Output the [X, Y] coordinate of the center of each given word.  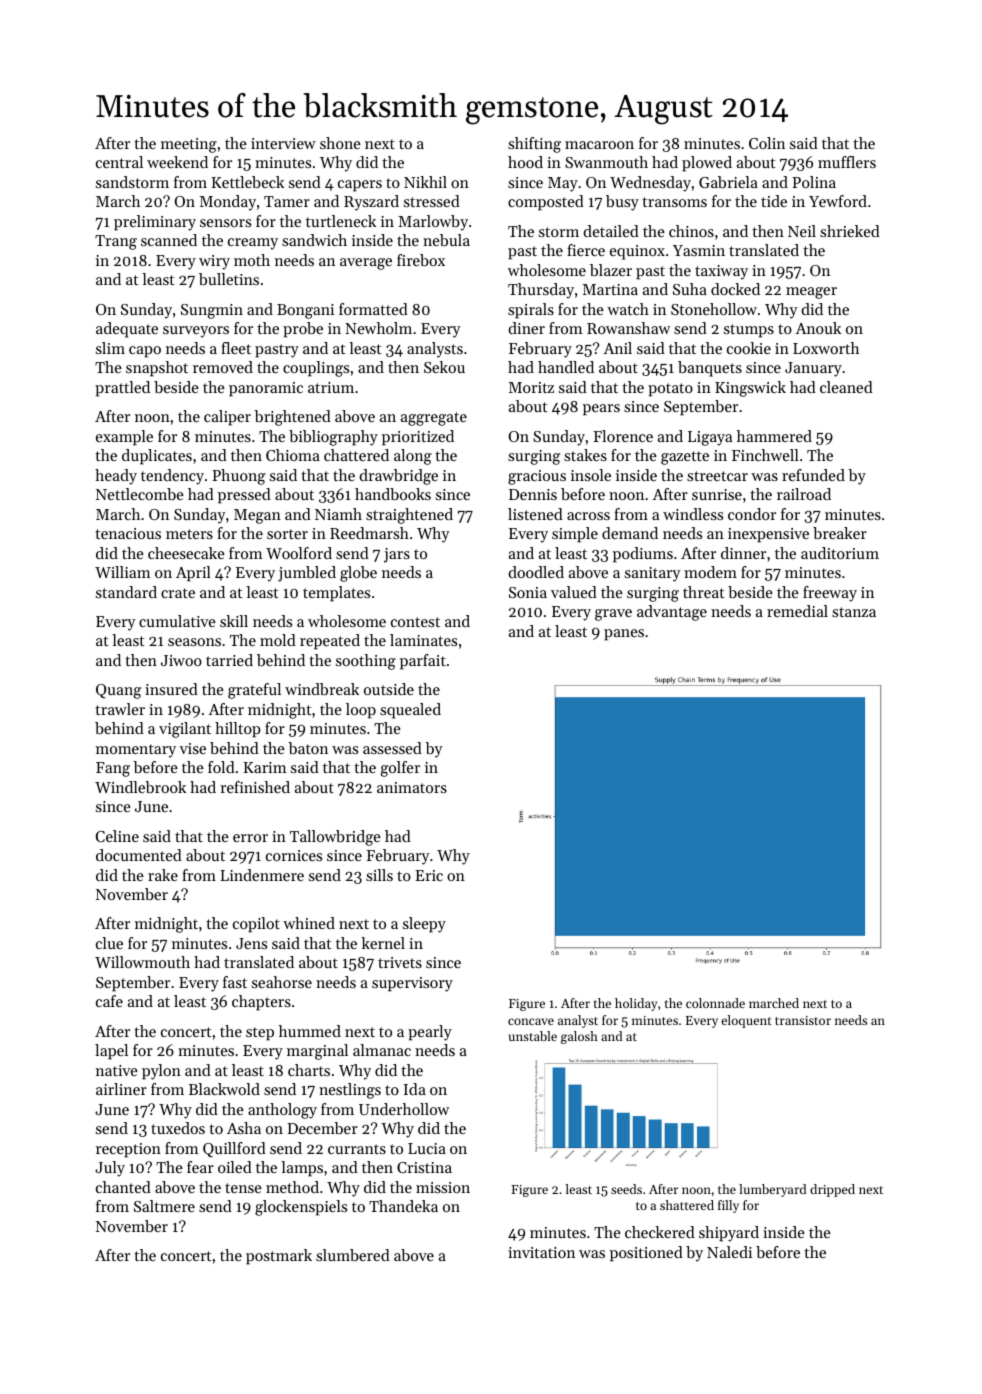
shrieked [850, 231]
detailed [611, 231]
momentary [136, 751]
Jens [251, 943]
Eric [429, 875]
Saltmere [164, 1206]
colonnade [715, 1003]
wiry [214, 262]
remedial [797, 611]
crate [178, 593]
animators [412, 787]
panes [624, 635]
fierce [586, 250]
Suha [690, 289]
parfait [423, 662]
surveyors [196, 332]
